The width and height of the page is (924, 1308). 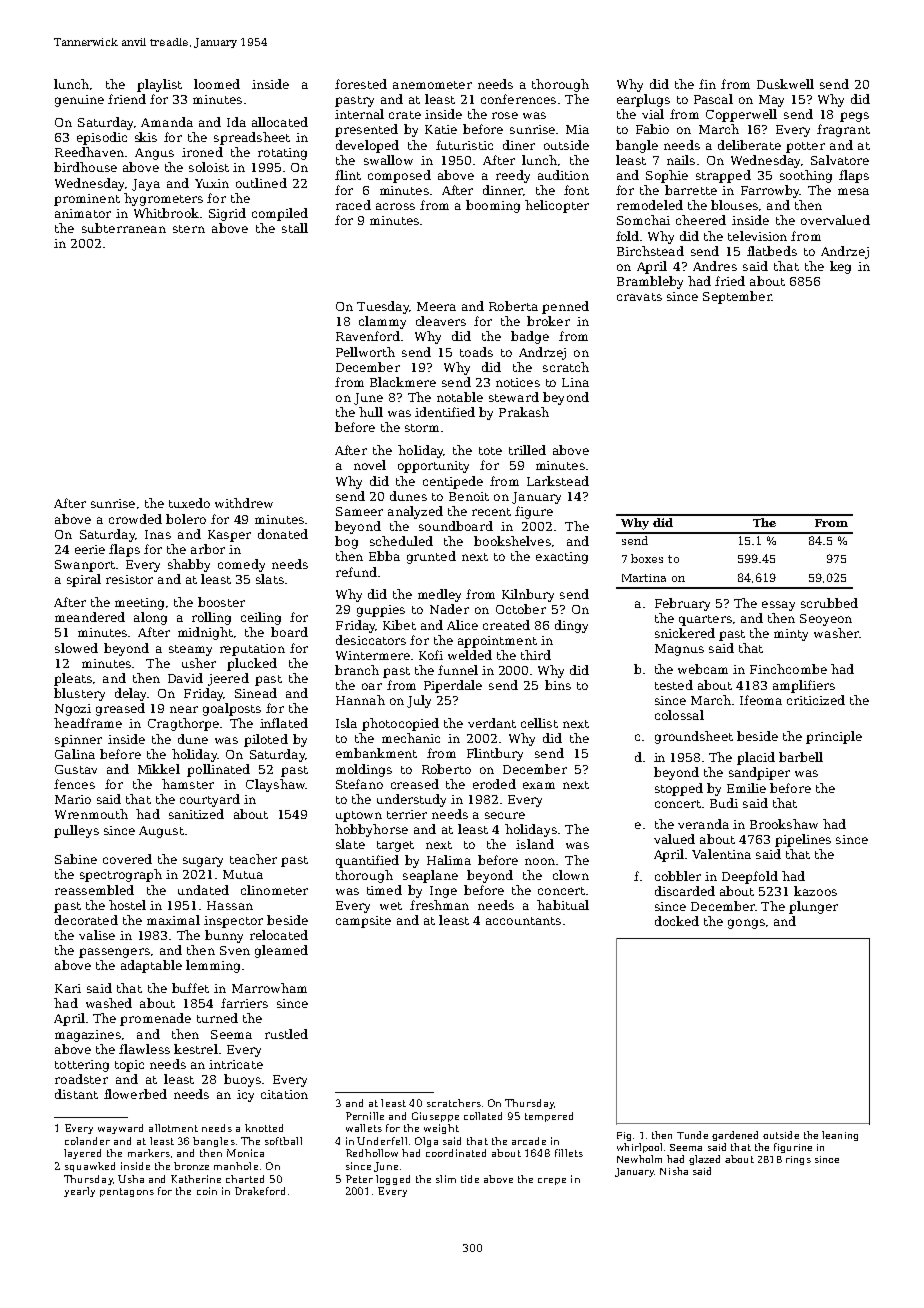 I want to click on freshman, so click(x=439, y=905).
